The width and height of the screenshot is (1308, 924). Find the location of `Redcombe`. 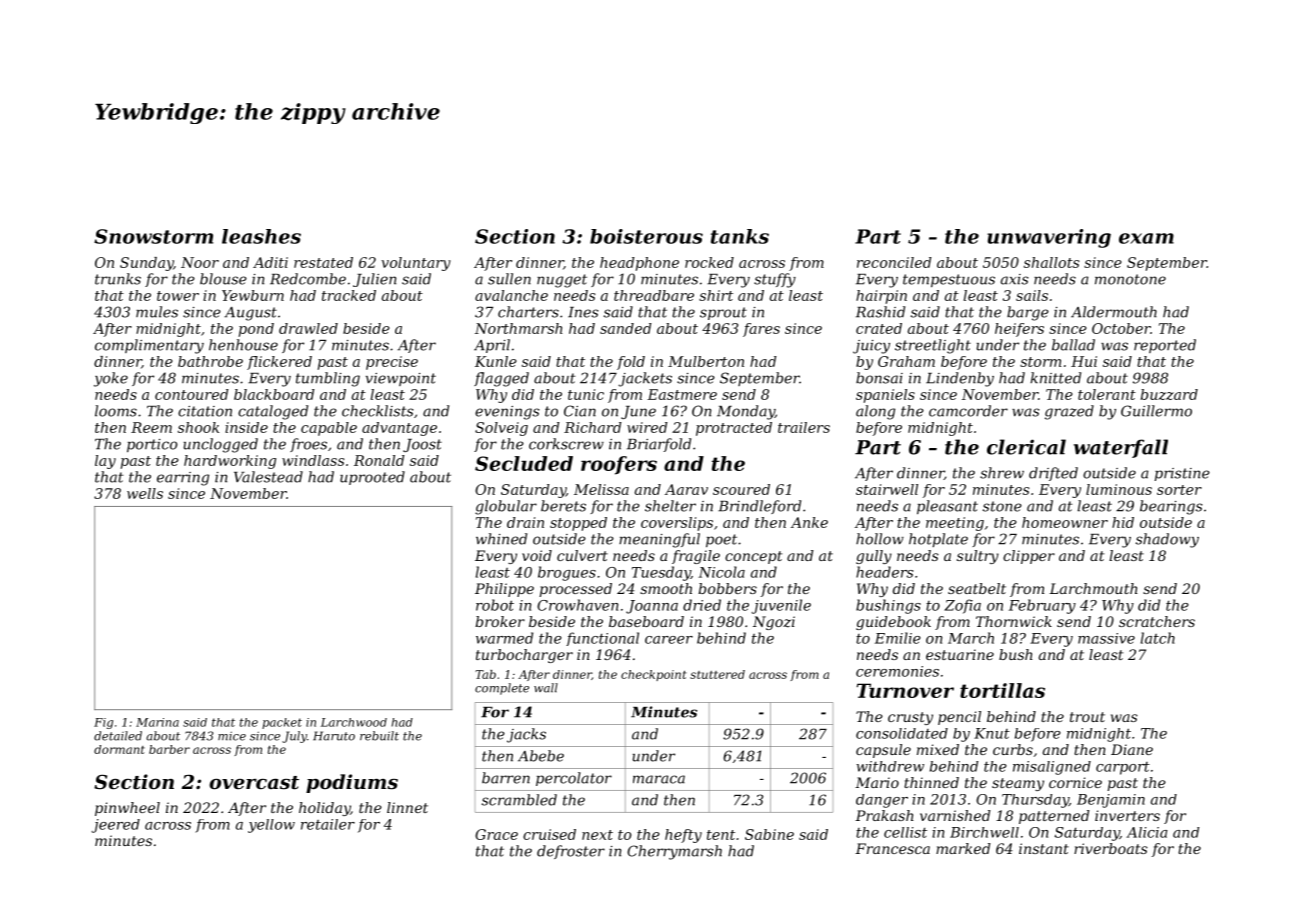

Redcombe is located at coordinates (308, 279).
